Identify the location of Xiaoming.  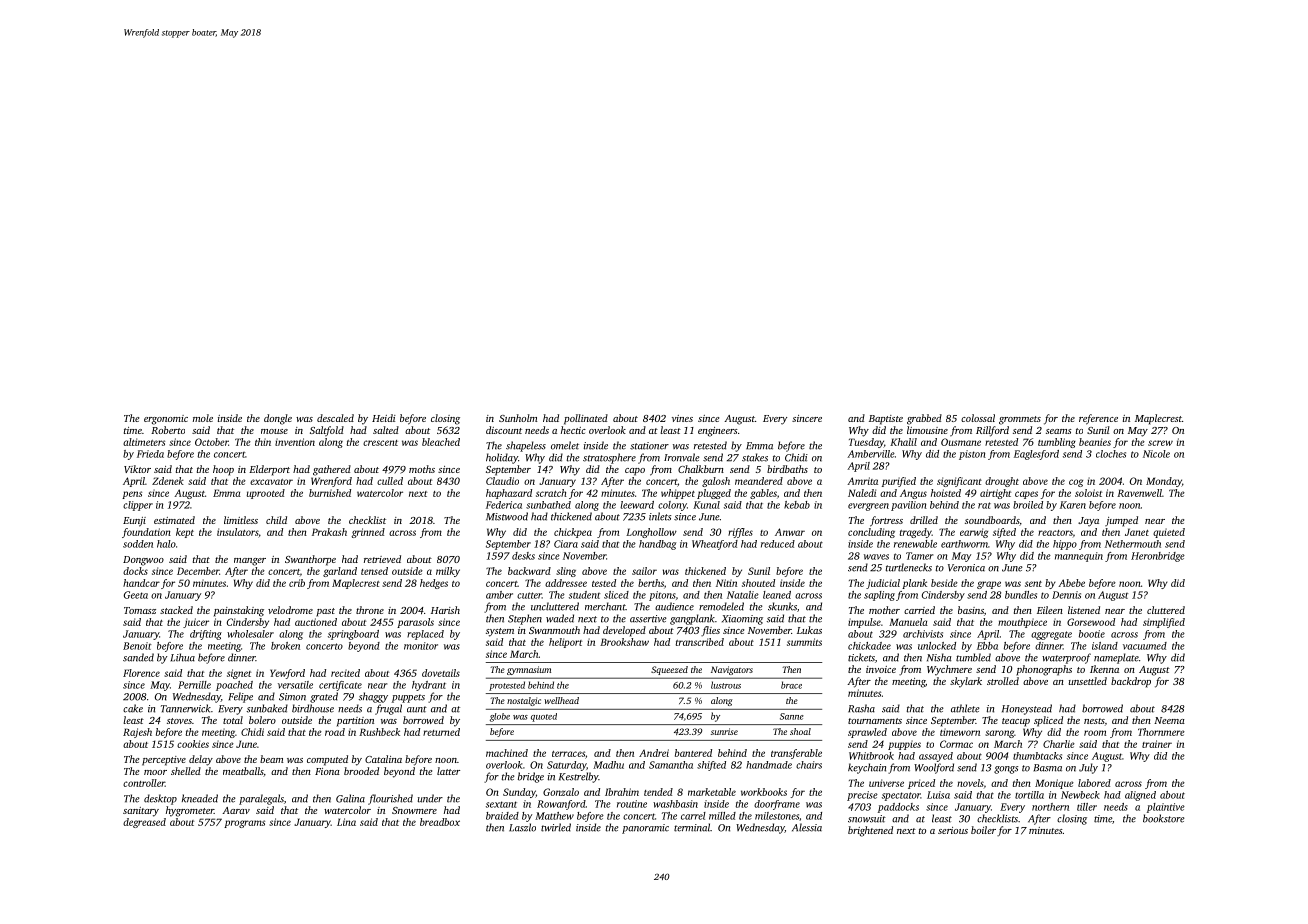
(742, 620).
